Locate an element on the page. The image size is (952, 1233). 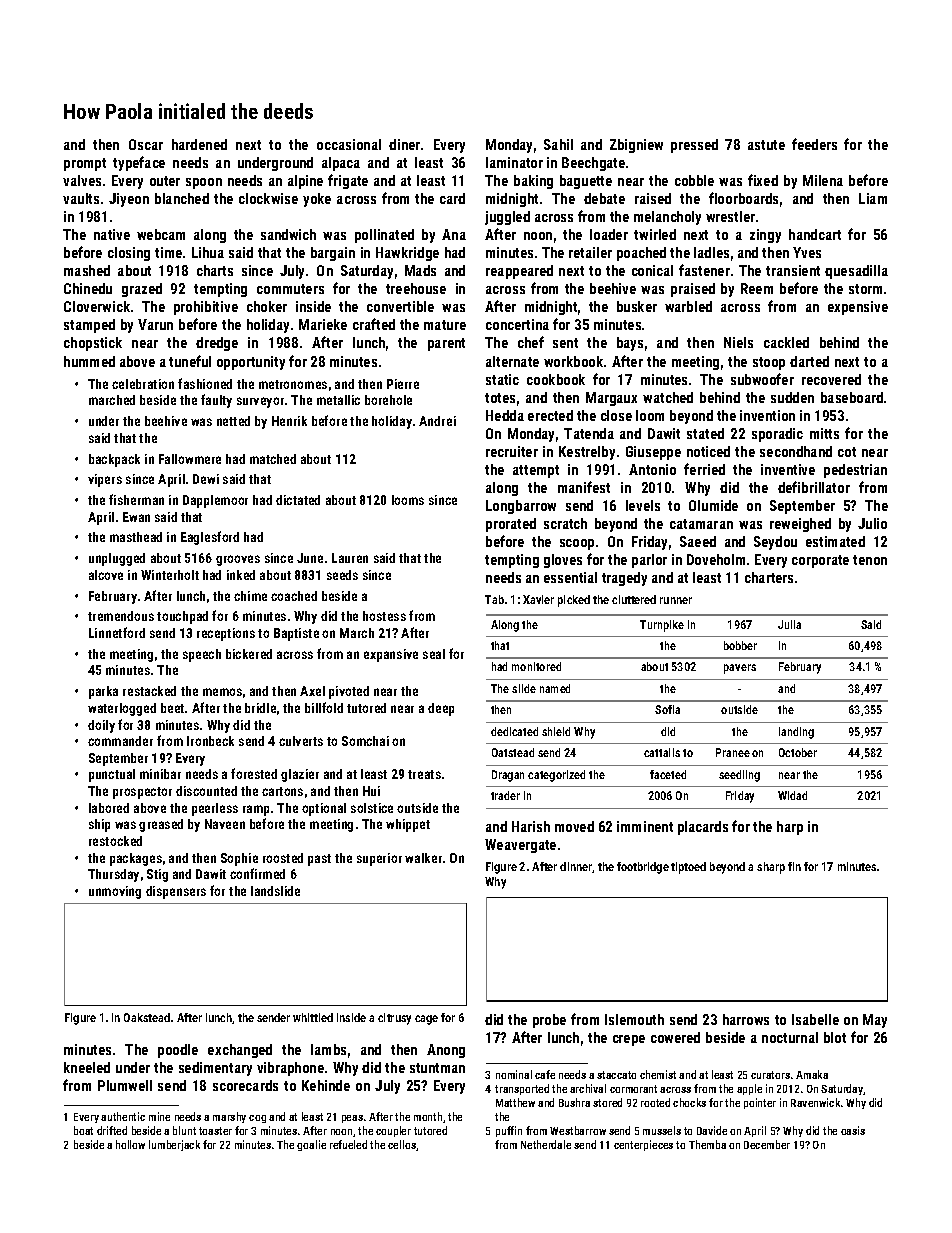
corporate is located at coordinates (820, 561).
